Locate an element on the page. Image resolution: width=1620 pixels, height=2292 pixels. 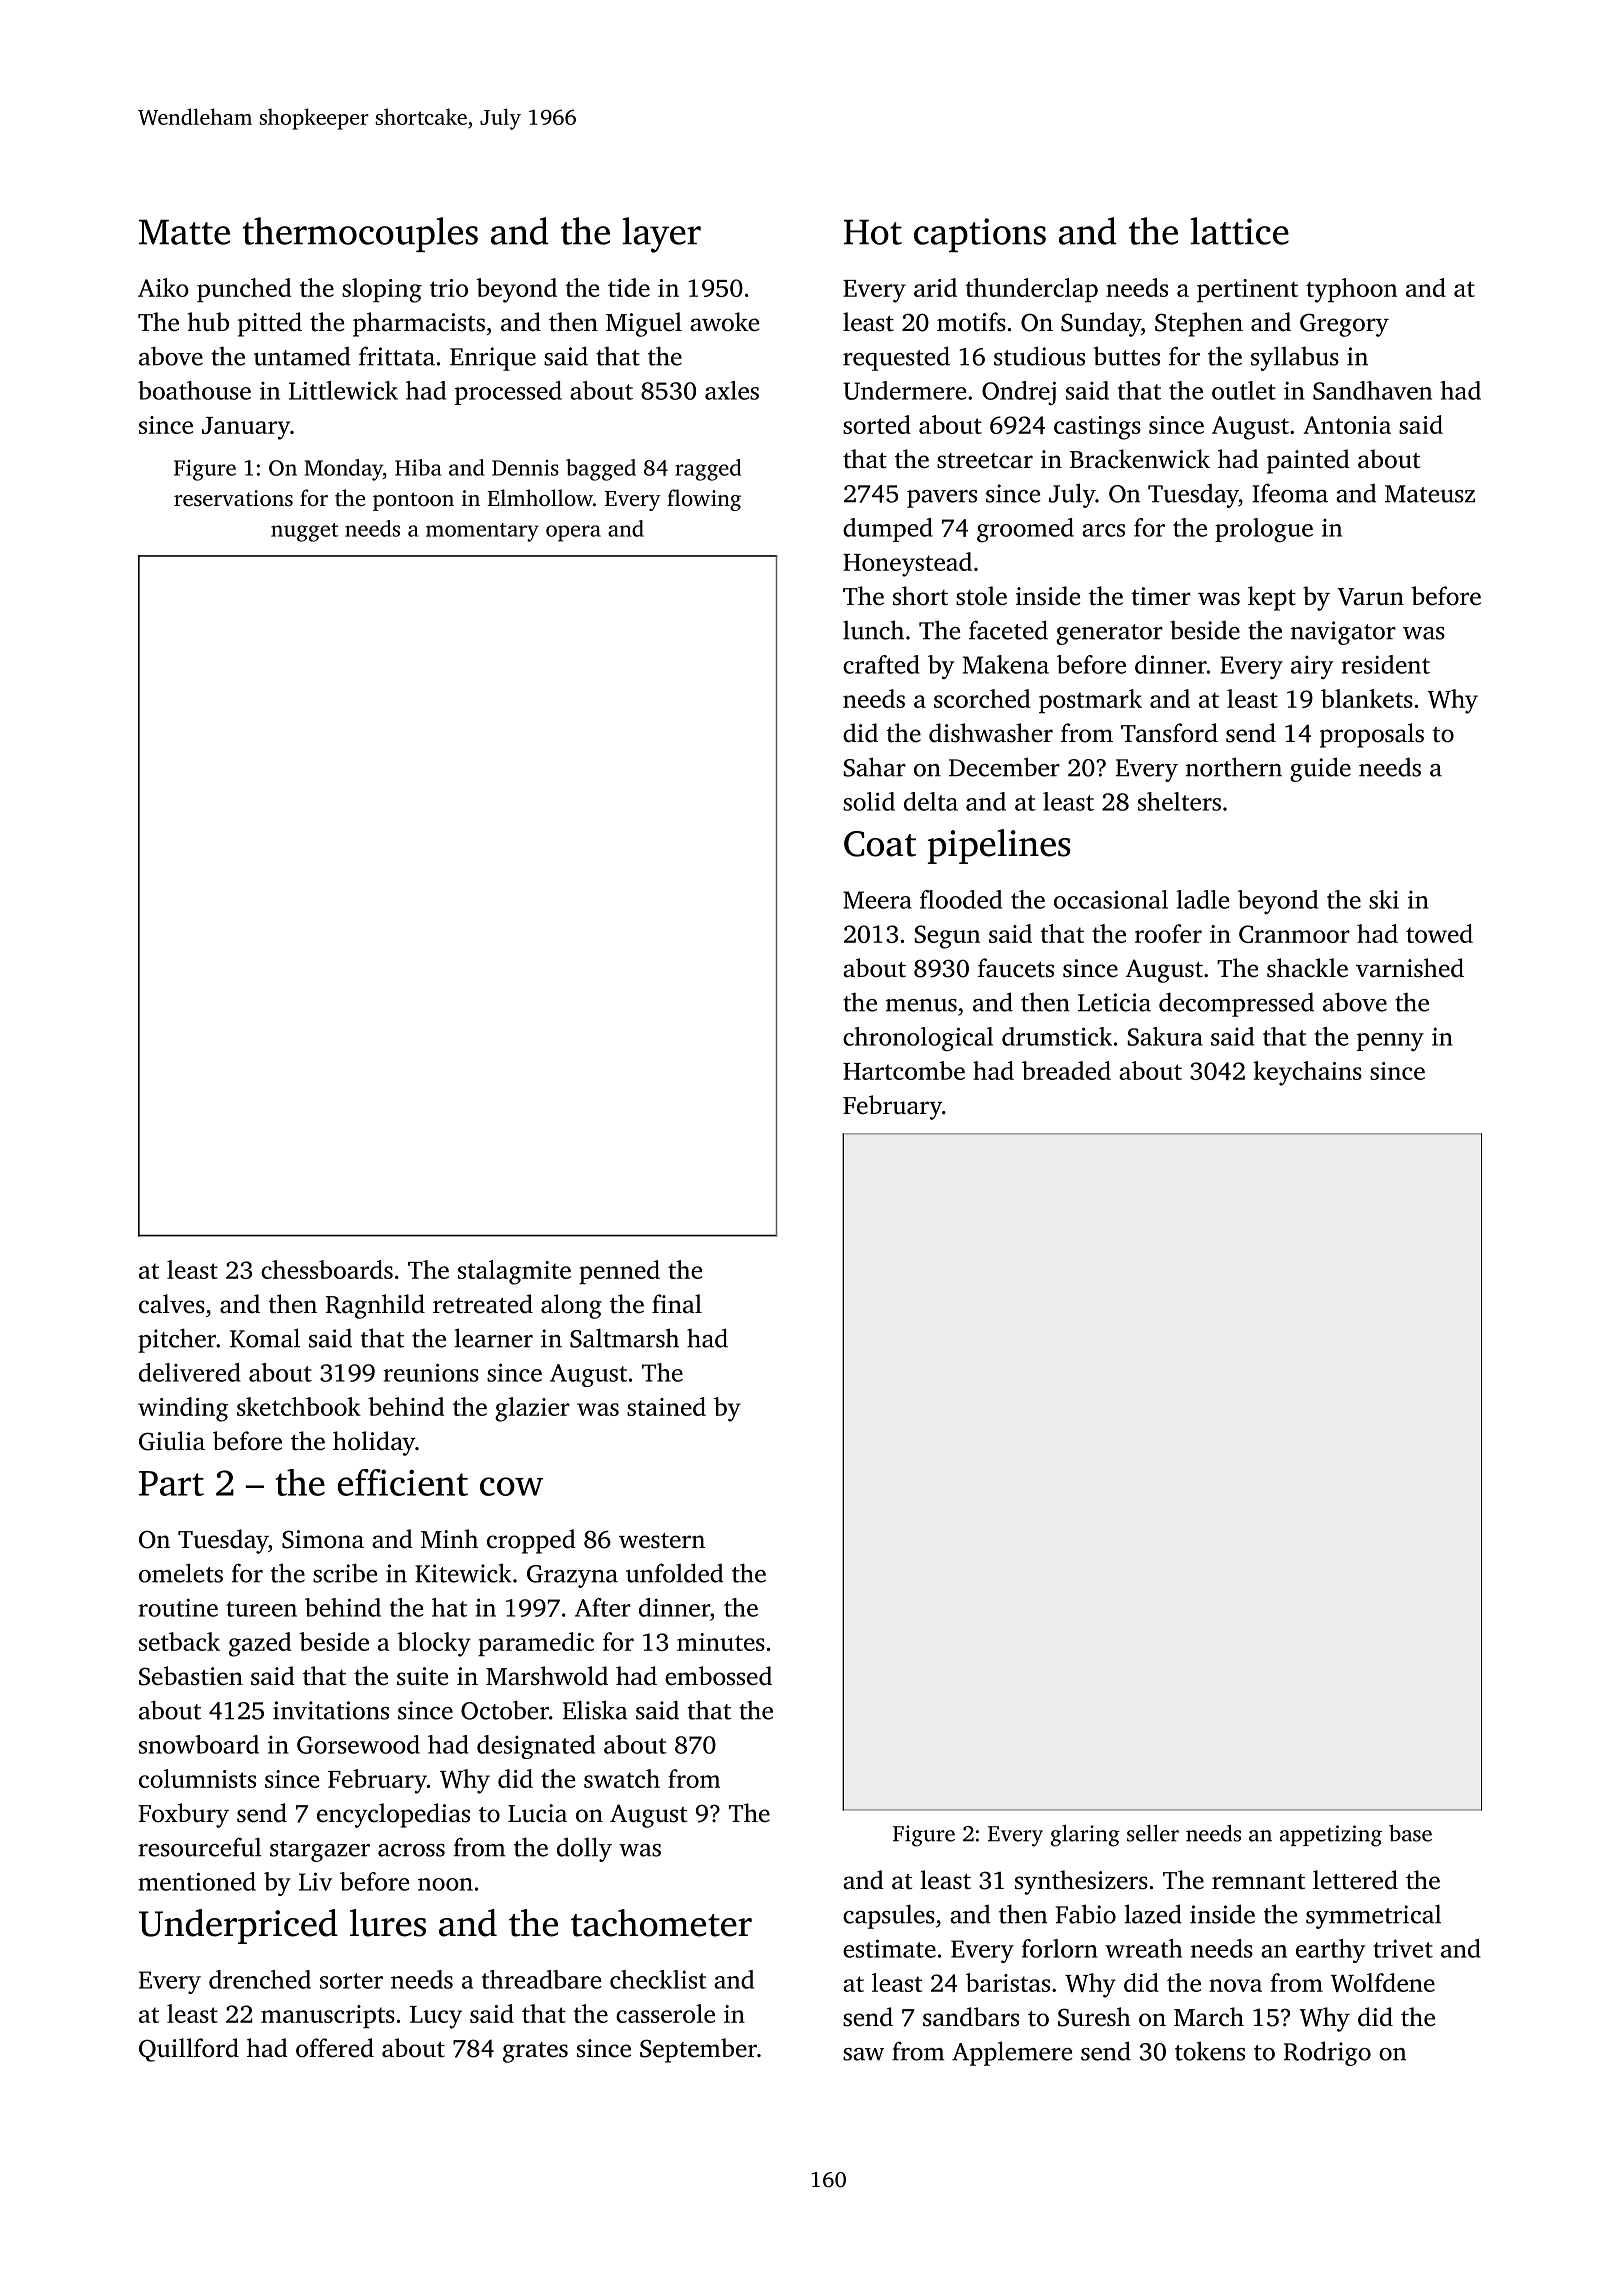
lattice is located at coordinates (1239, 231).
